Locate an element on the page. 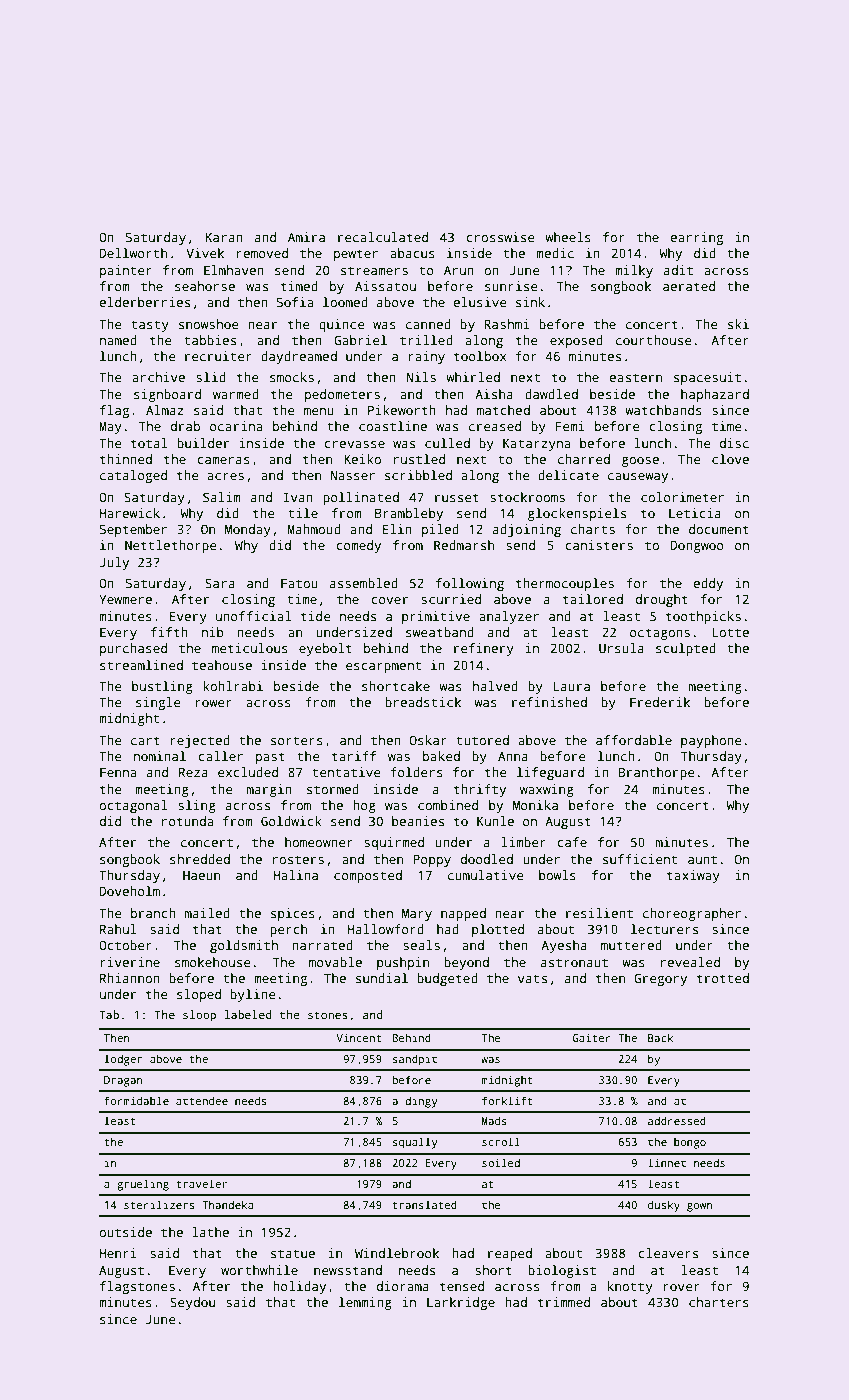 The image size is (849, 1400). toothpicks is located at coordinates (703, 617).
